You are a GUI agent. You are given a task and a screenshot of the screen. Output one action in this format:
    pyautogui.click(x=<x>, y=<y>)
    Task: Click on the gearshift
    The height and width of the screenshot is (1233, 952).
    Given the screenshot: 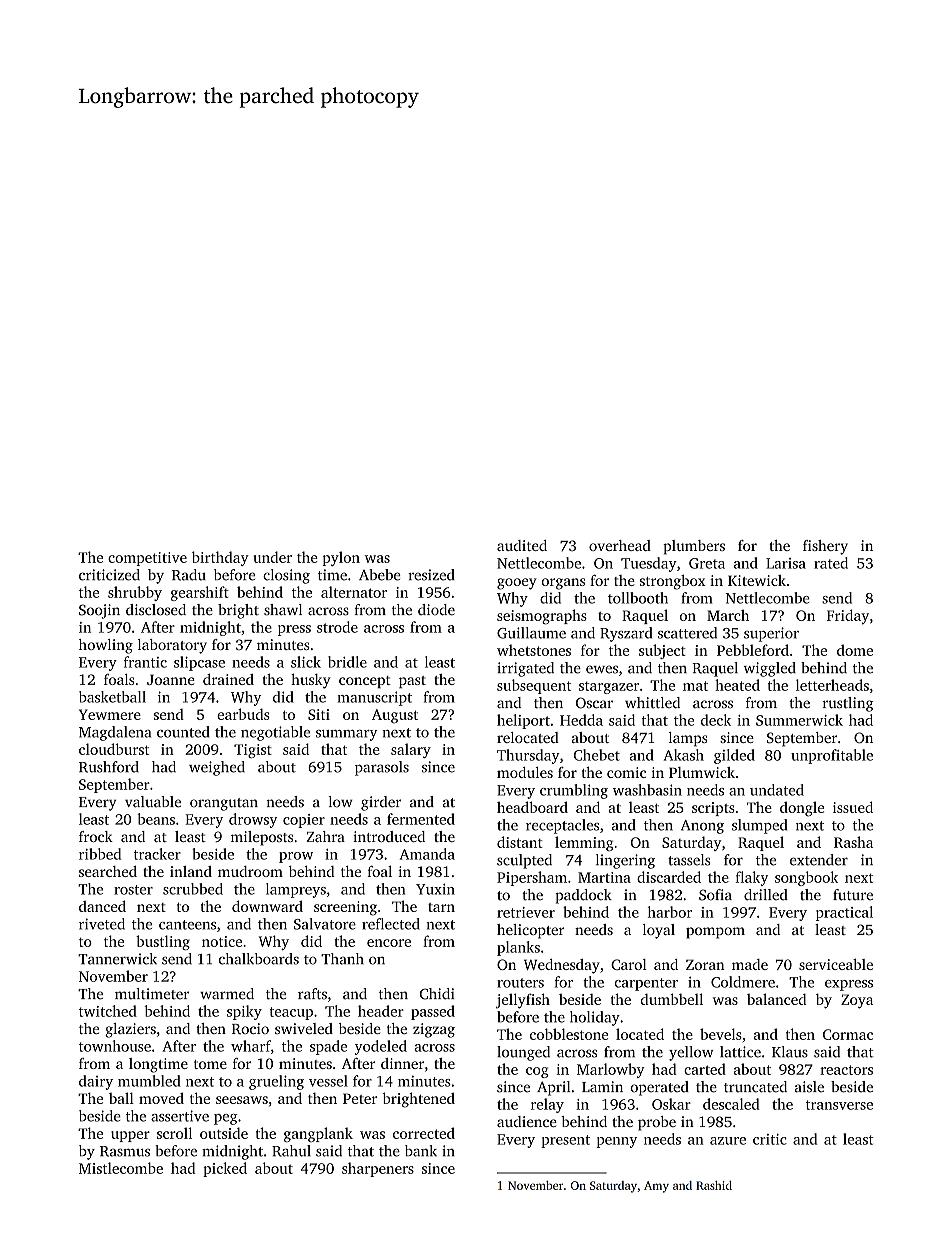 What is the action you would take?
    pyautogui.click(x=200, y=593)
